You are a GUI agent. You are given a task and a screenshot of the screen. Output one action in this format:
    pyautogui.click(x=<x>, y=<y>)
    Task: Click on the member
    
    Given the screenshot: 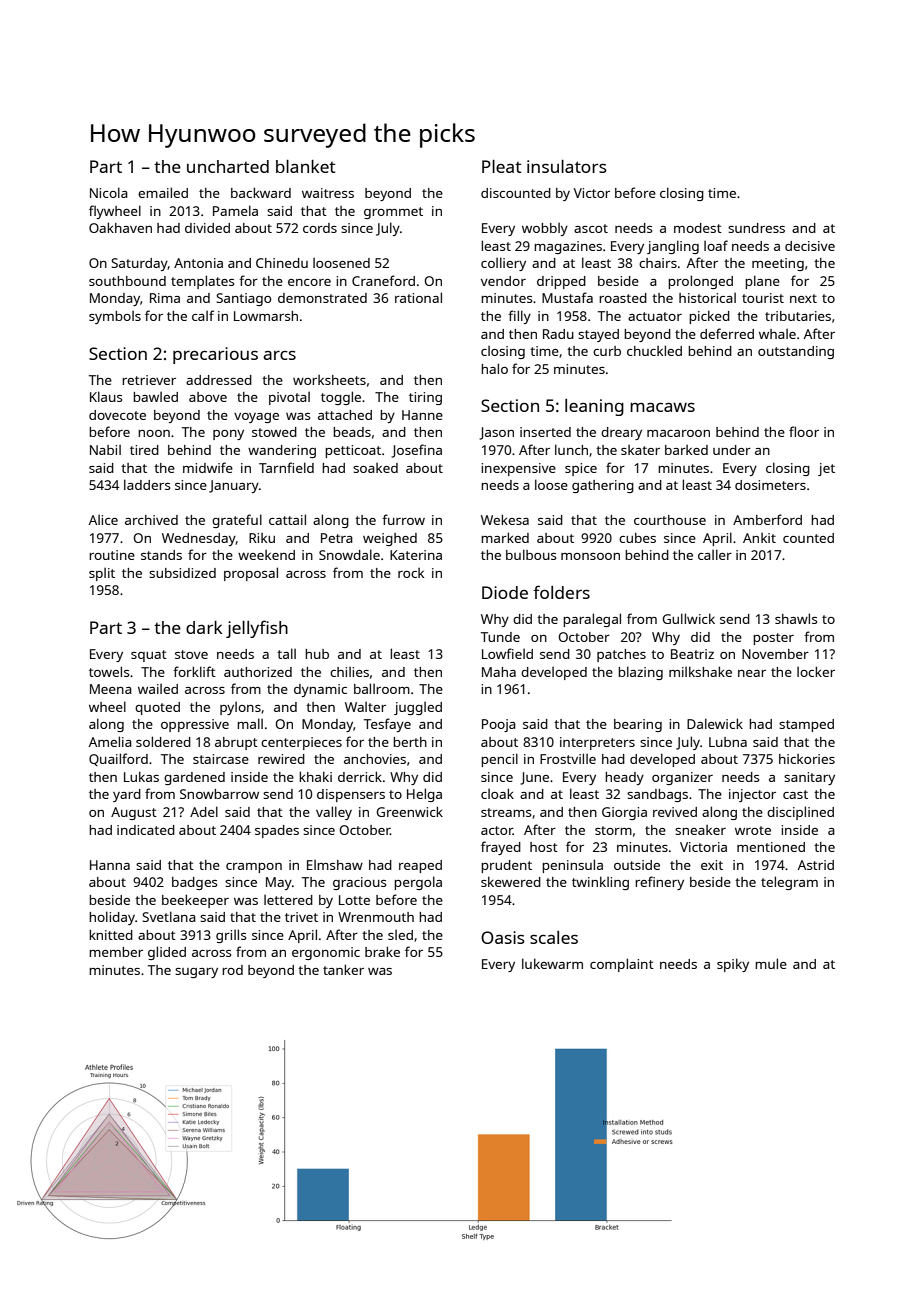 What is the action you would take?
    pyautogui.click(x=116, y=952)
